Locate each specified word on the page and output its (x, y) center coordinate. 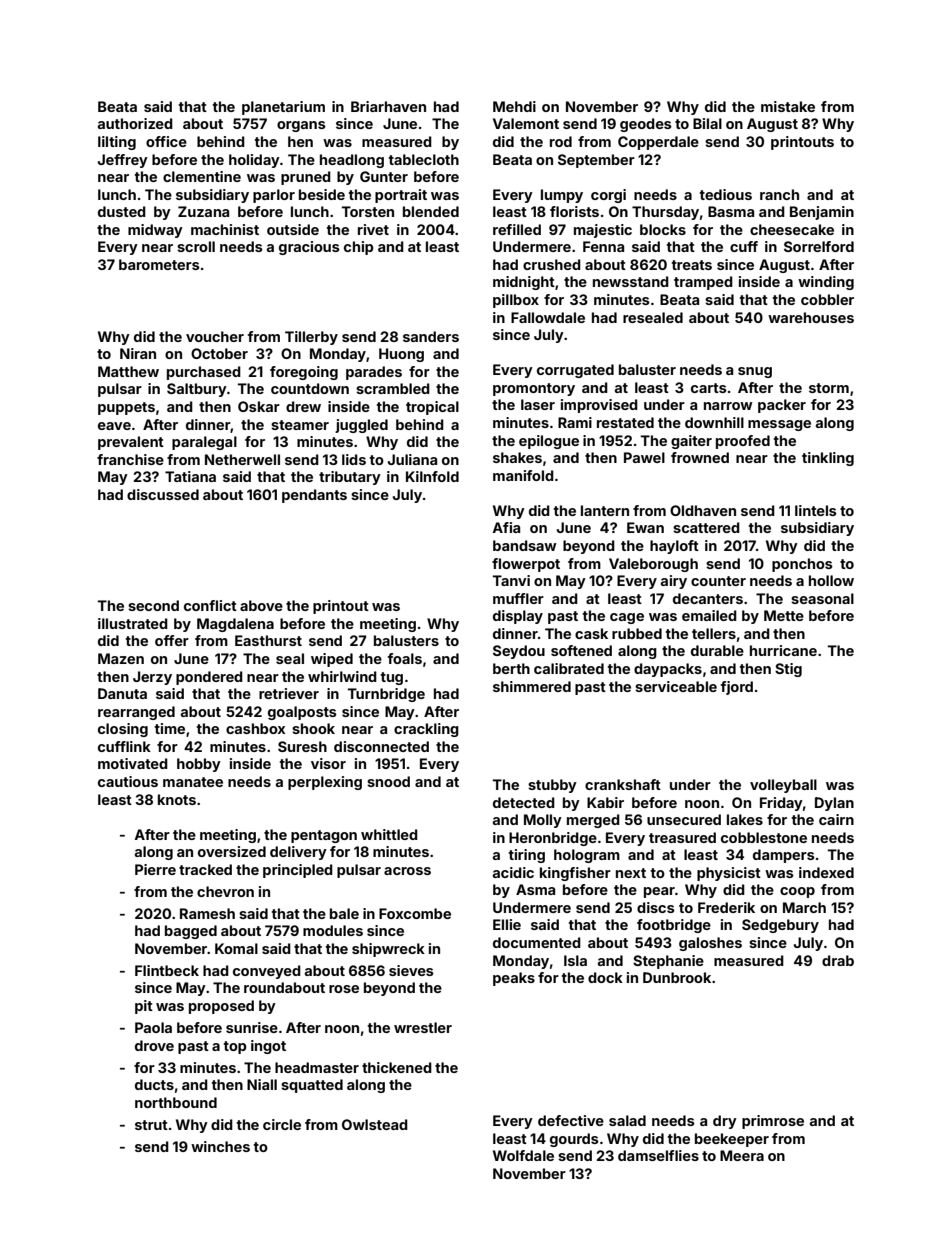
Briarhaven (388, 106)
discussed (163, 494)
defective (571, 1120)
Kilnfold (432, 476)
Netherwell (242, 459)
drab (838, 960)
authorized (135, 123)
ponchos (802, 565)
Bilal (707, 123)
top (235, 1047)
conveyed (267, 972)
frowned (700, 457)
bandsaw (525, 545)
